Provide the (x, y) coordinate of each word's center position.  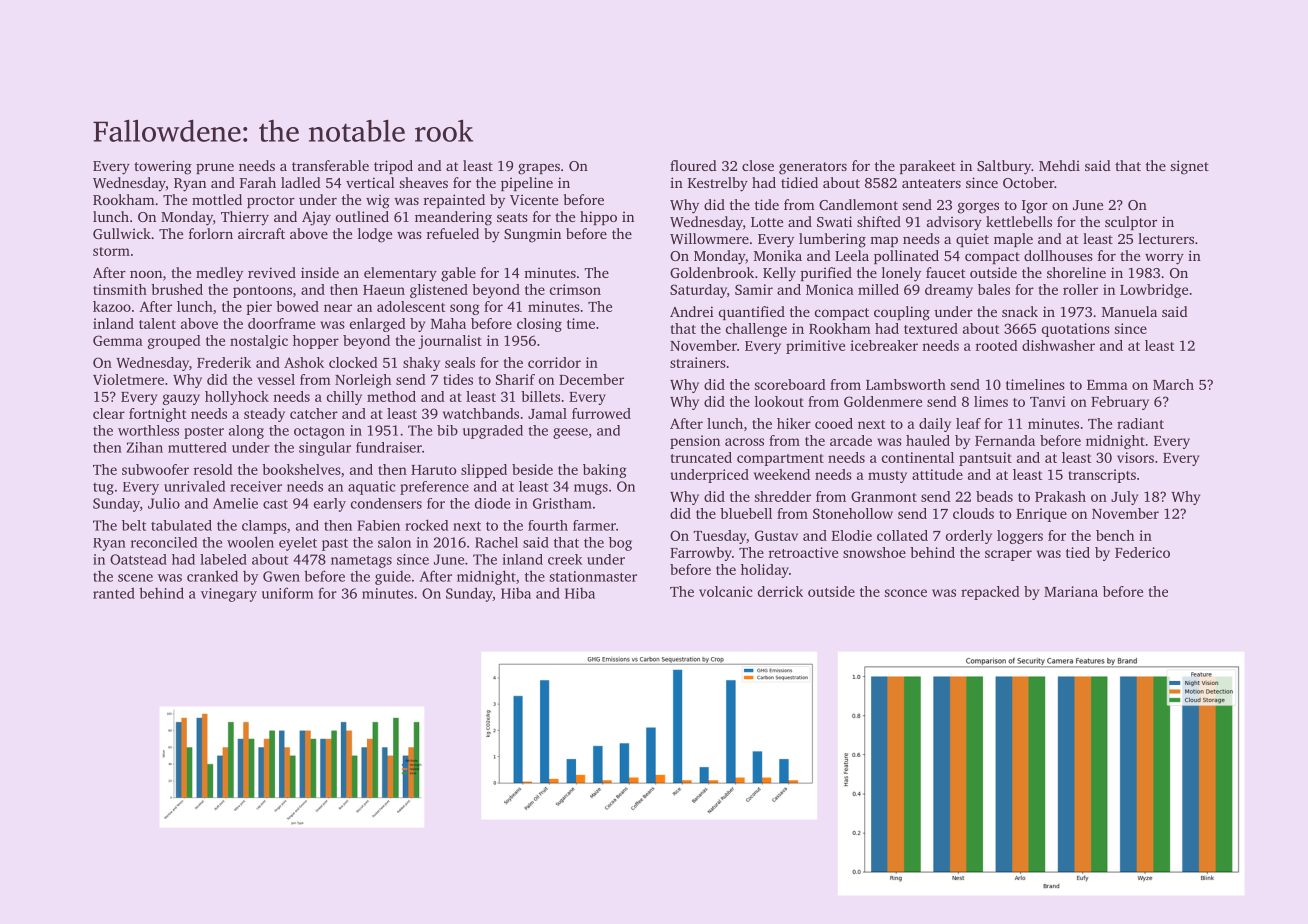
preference (434, 488)
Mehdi (1059, 165)
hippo (598, 218)
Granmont (884, 496)
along (246, 432)
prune (215, 169)
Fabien (378, 525)
